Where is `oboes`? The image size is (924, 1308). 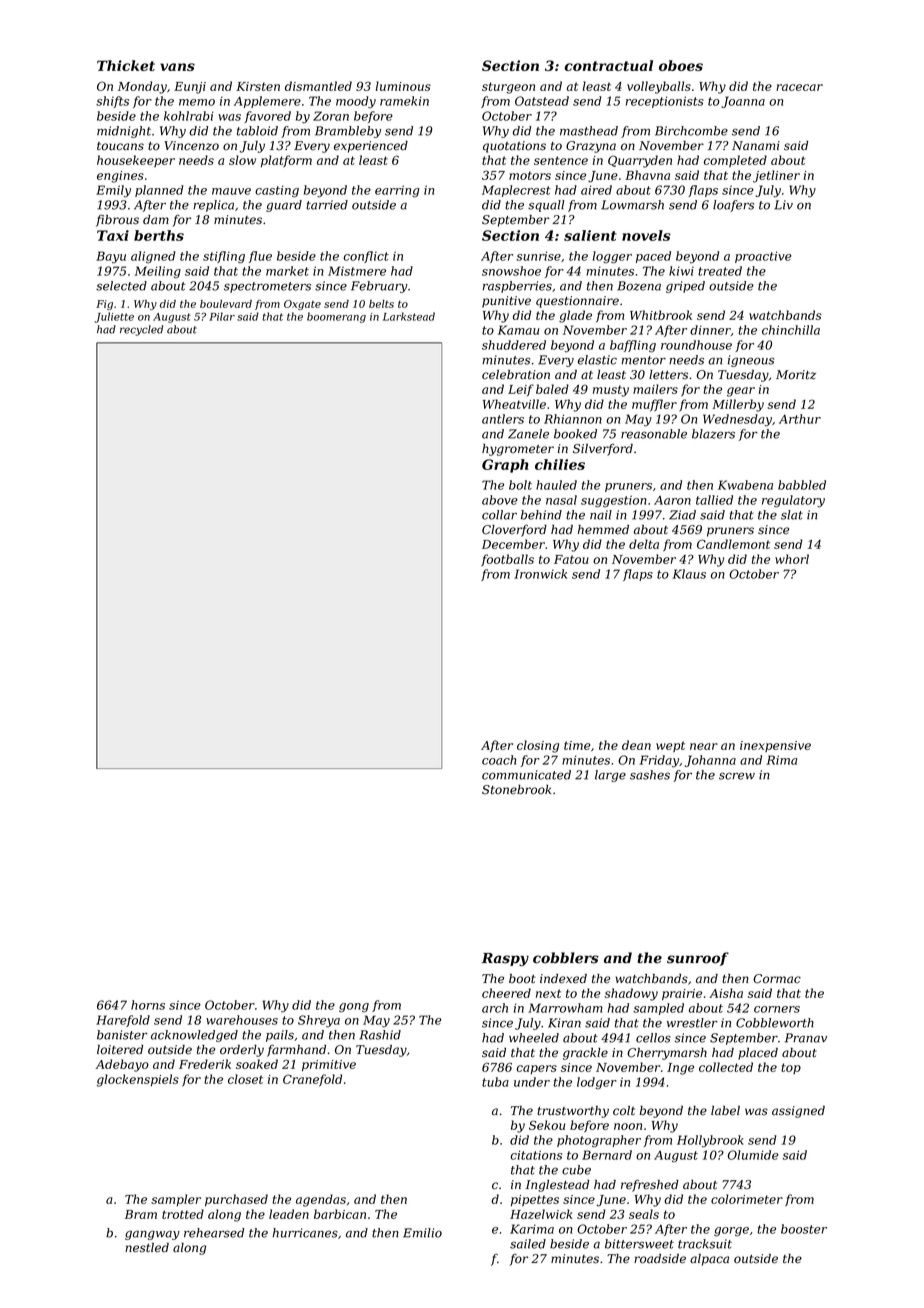 oboes is located at coordinates (681, 65).
